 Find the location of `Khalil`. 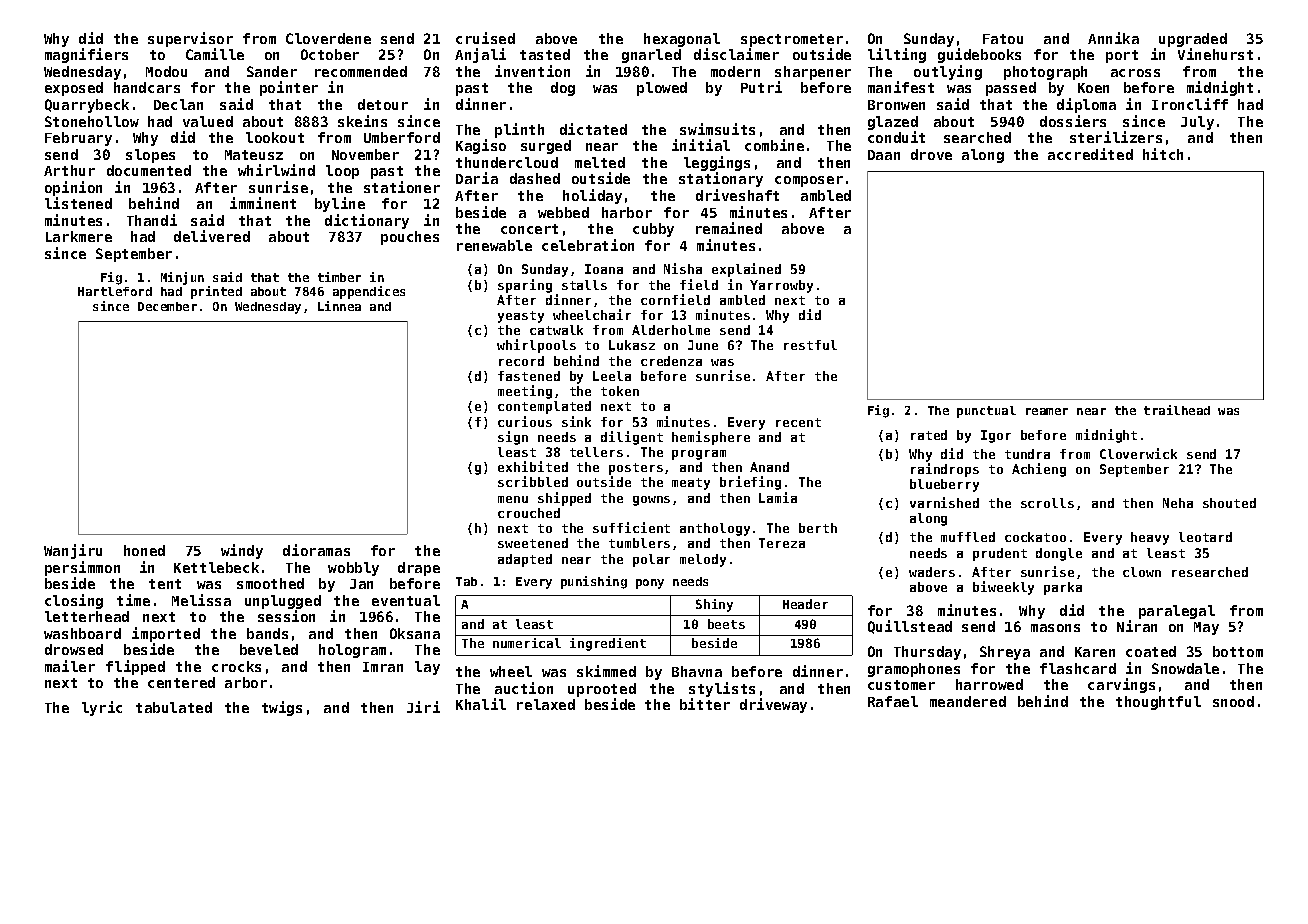

Khalil is located at coordinates (481, 704).
